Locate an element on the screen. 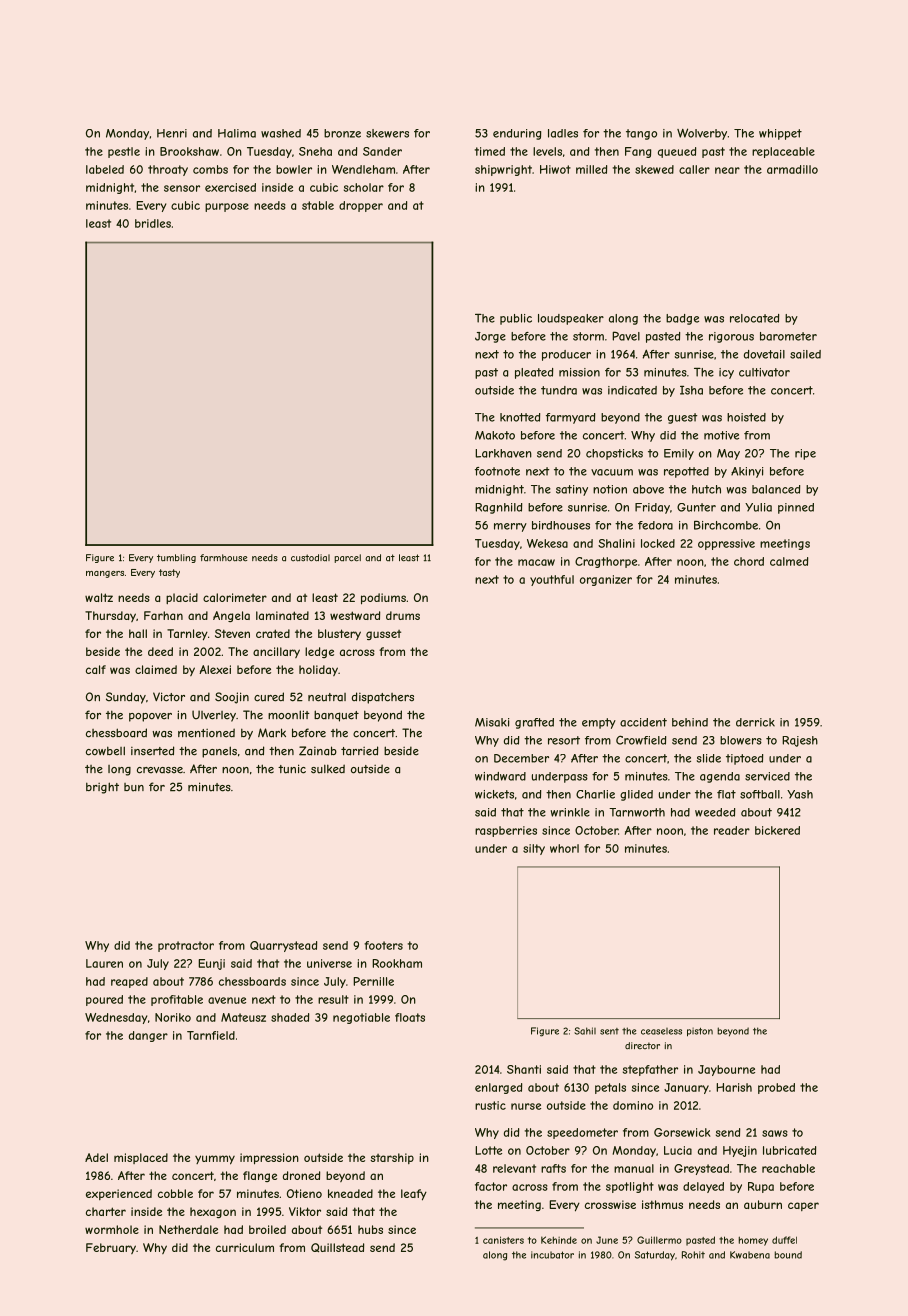 This screenshot has height=1316, width=908. Shanti is located at coordinates (524, 1069).
